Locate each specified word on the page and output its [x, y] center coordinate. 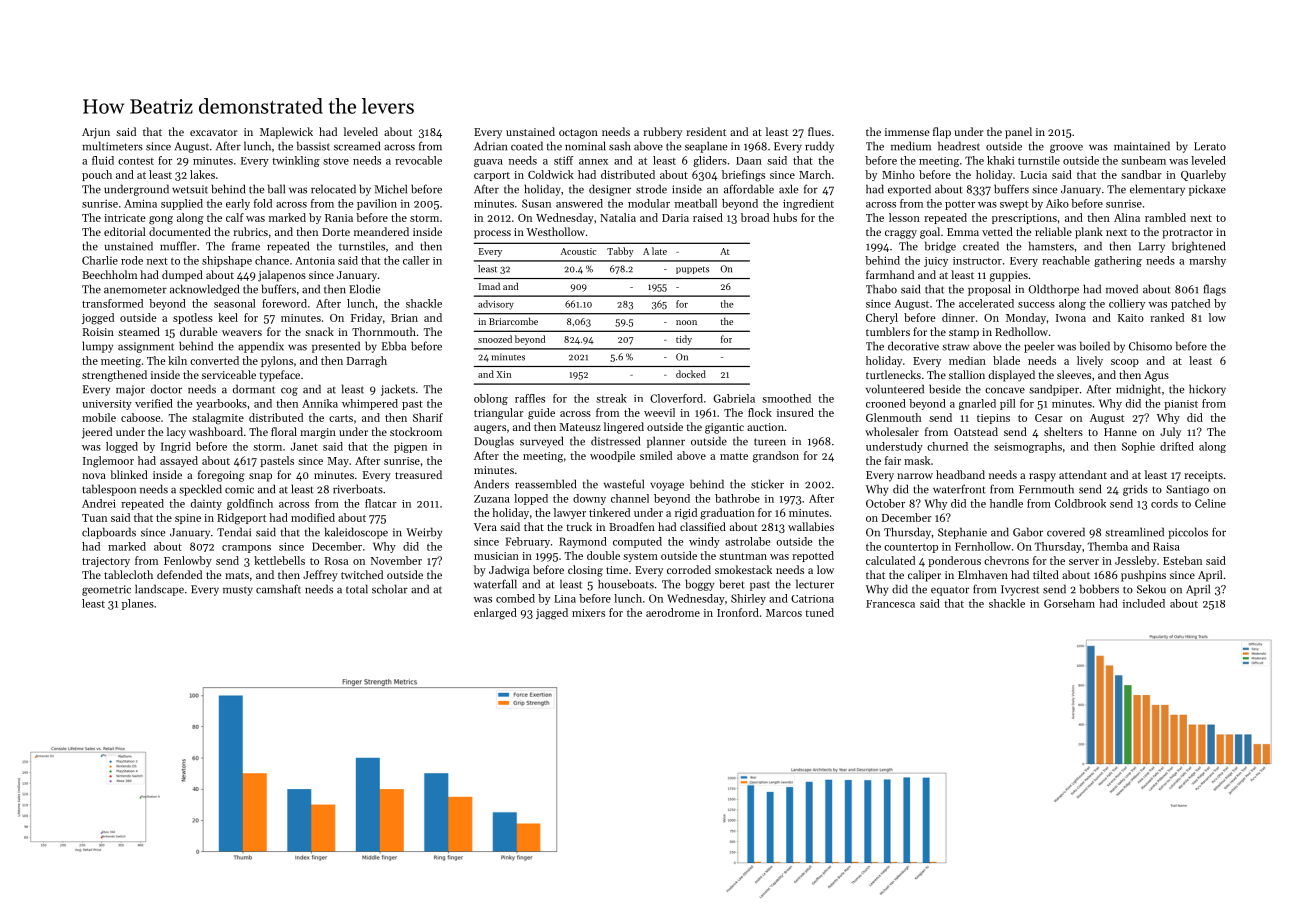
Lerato [1210, 146]
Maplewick [286, 133]
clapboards [109, 533]
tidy [684, 340]
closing [585, 571]
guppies [1009, 276]
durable [199, 331]
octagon [578, 134]
